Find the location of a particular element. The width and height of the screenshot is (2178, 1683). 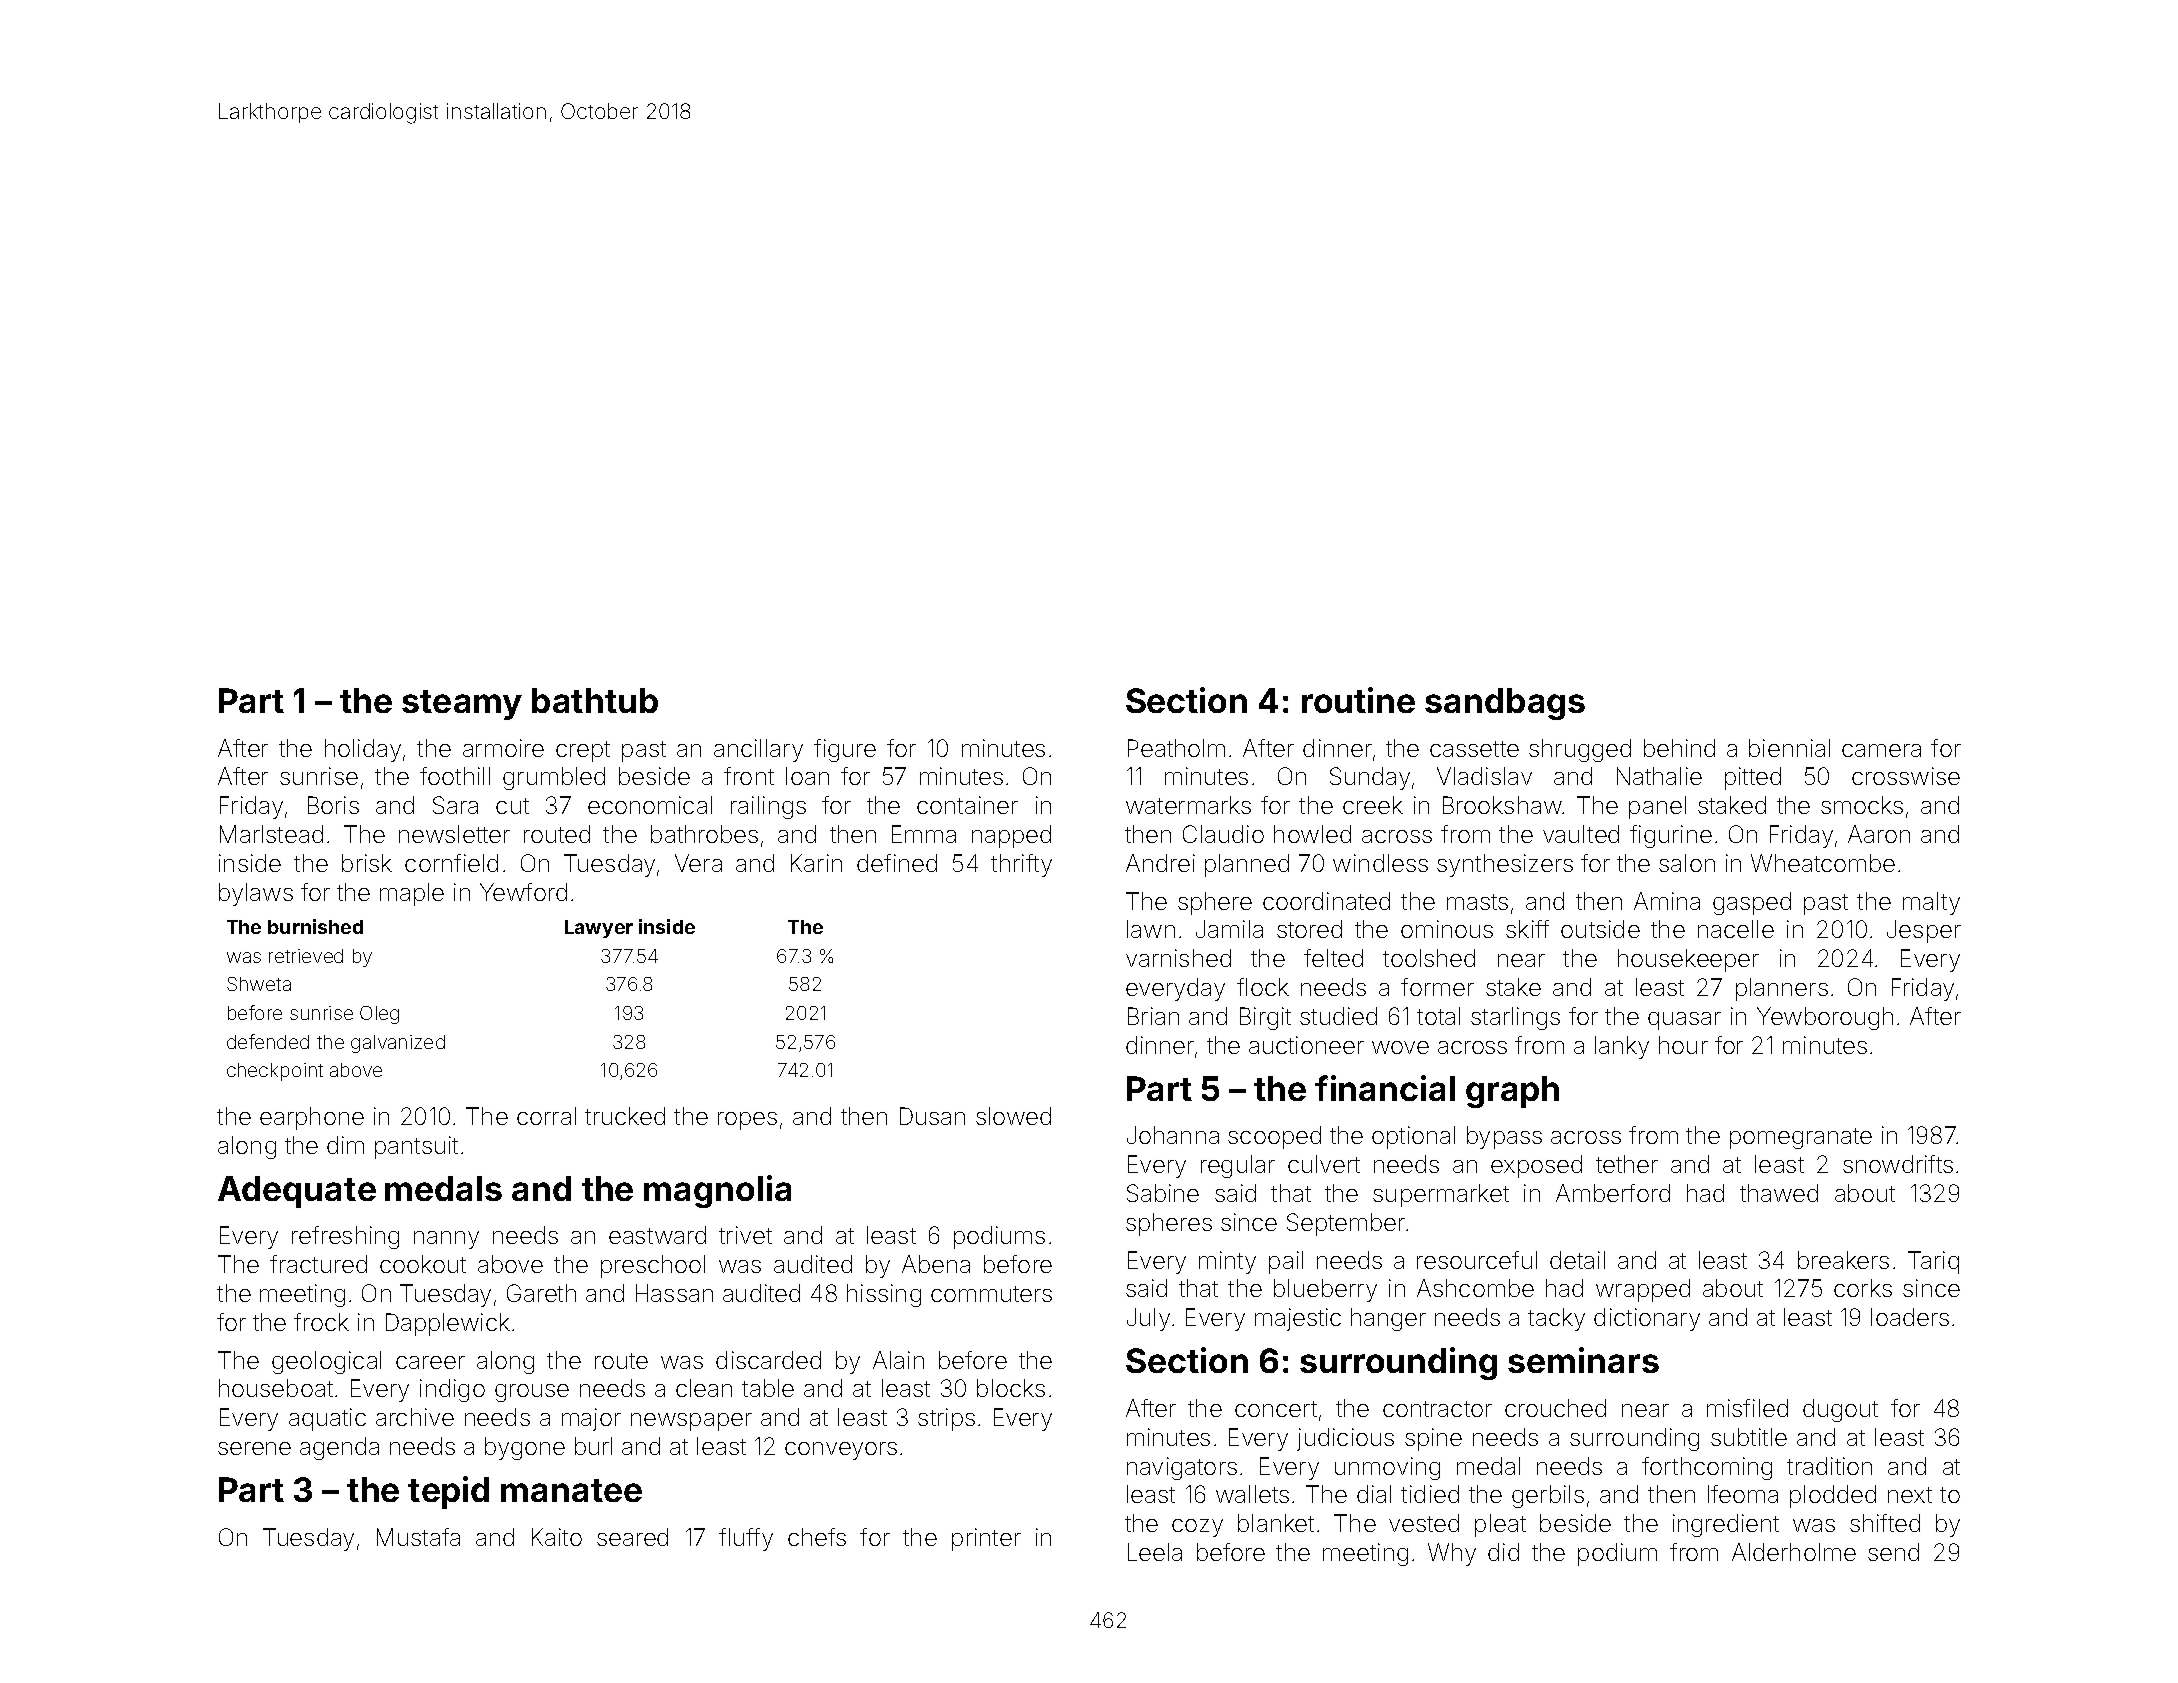

steamy is located at coordinates (462, 705).
